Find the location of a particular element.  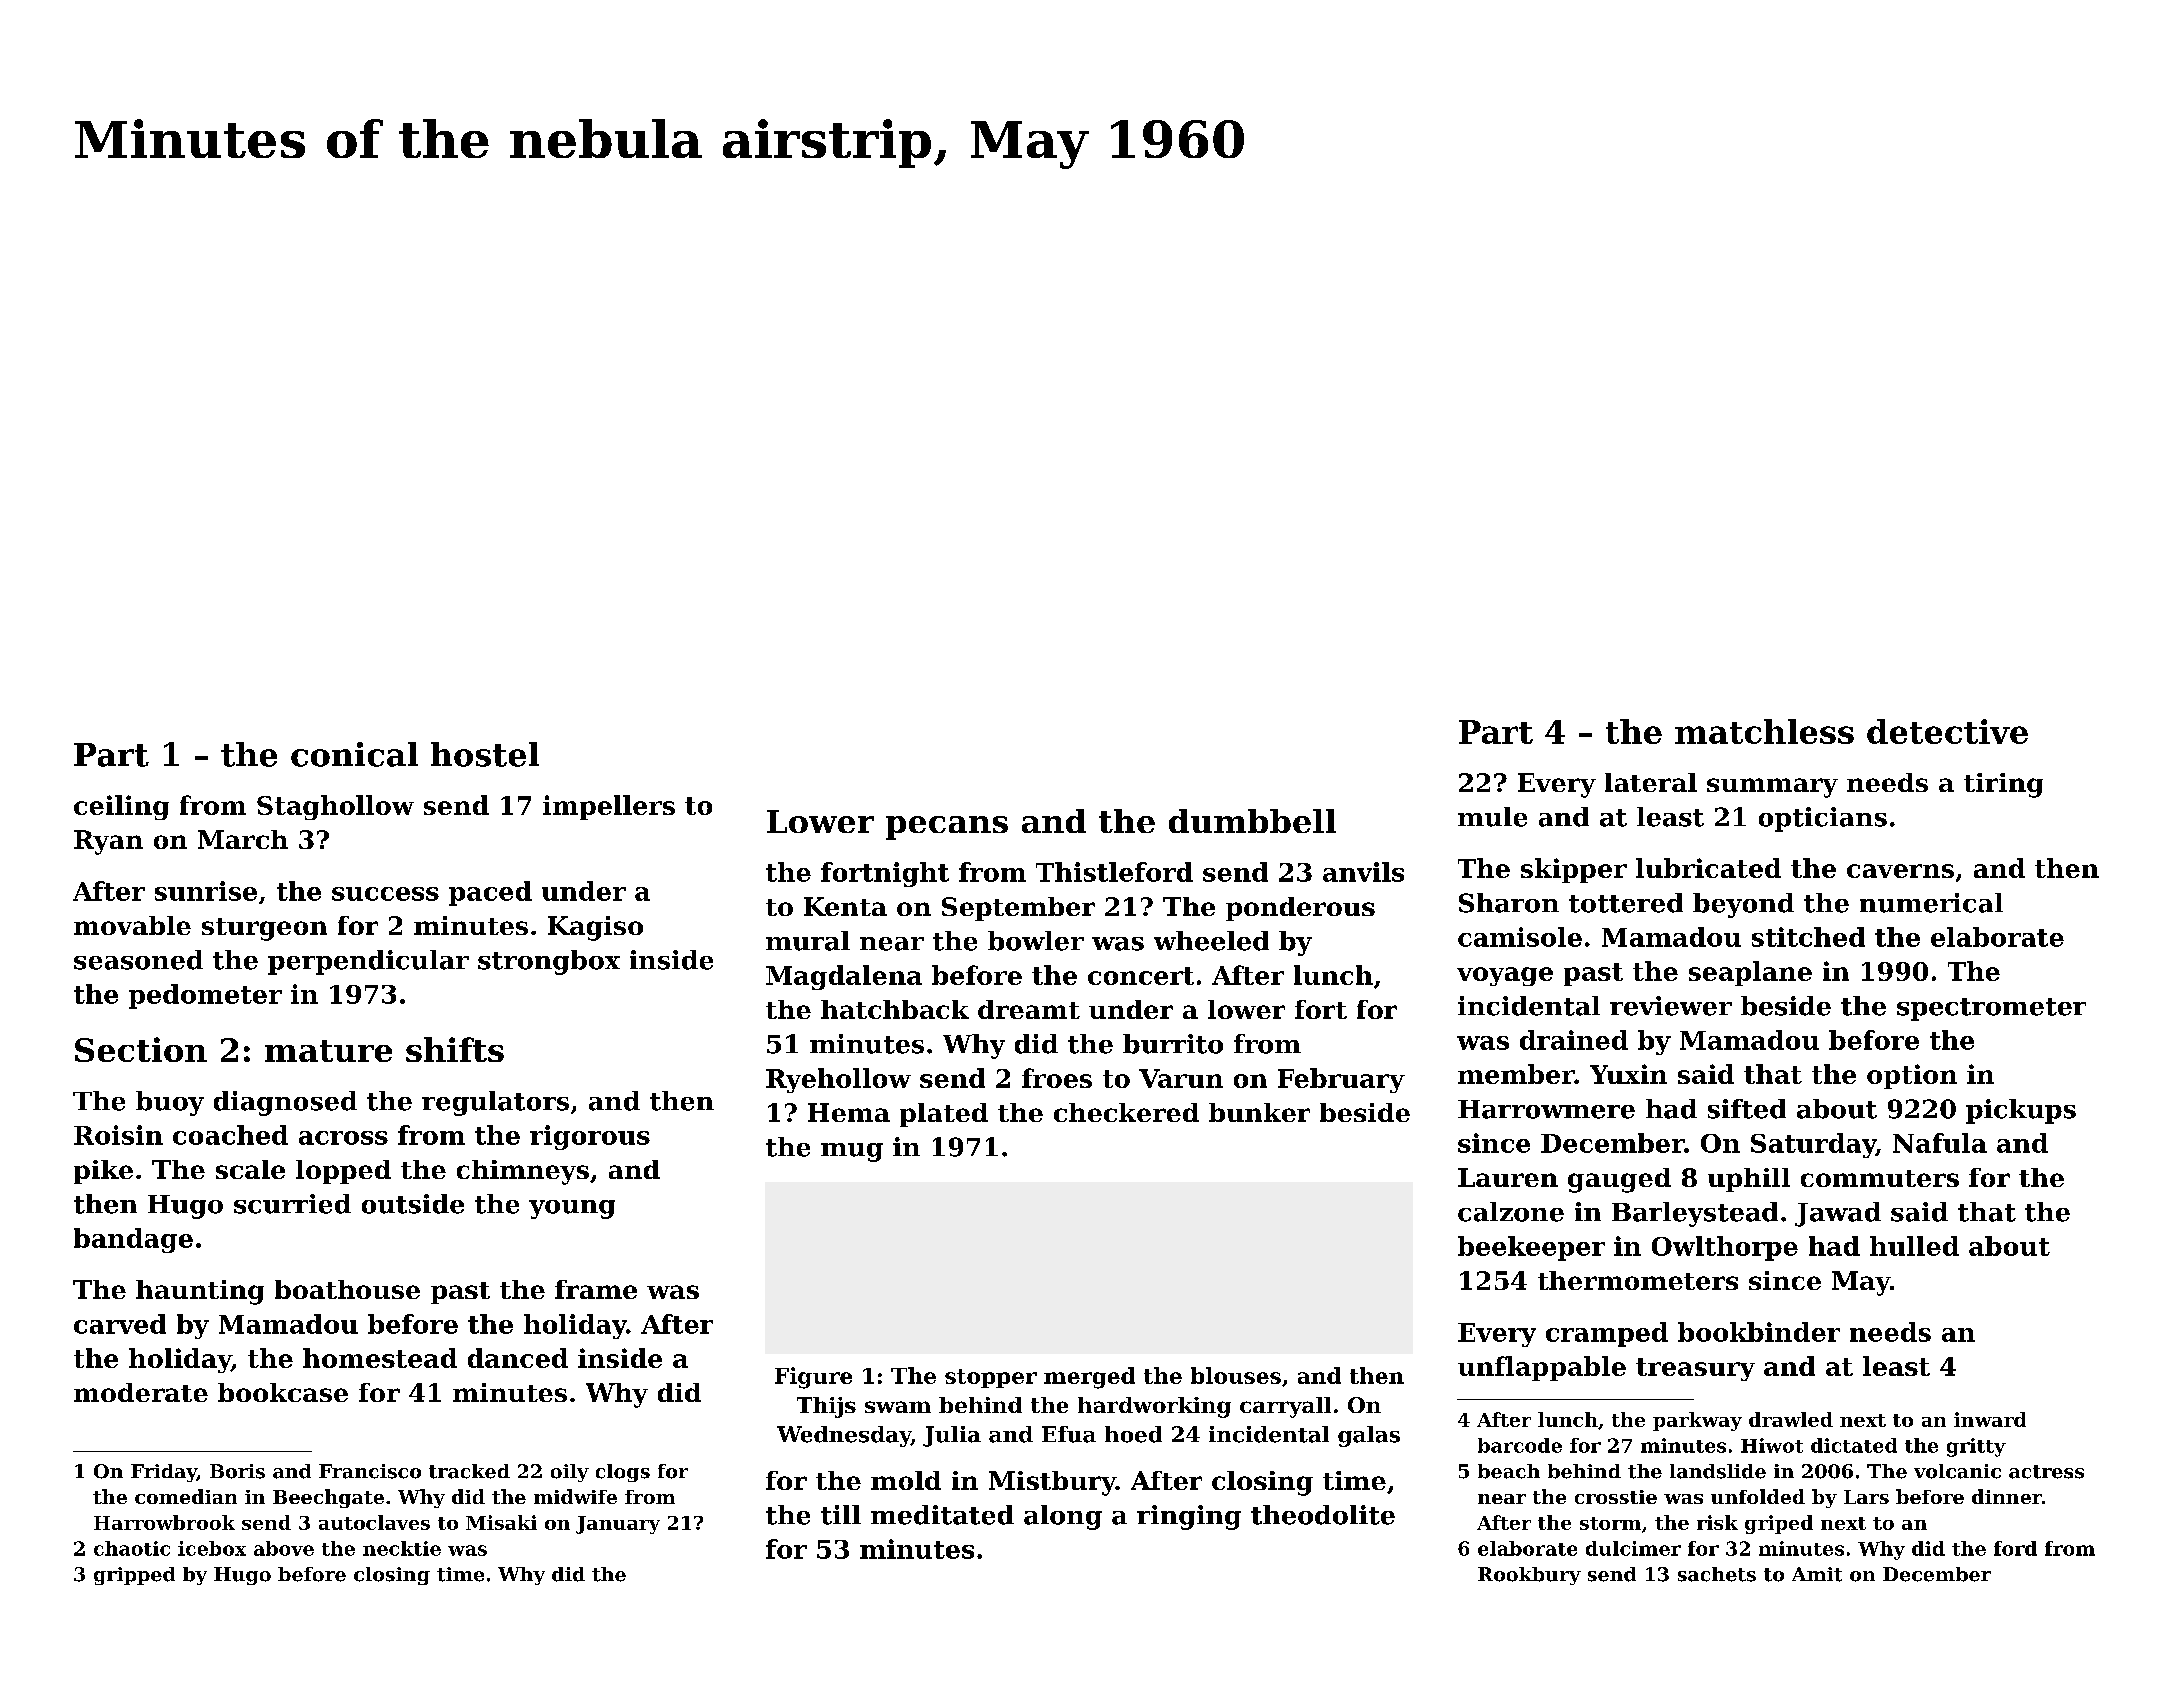

pickups is located at coordinates (2021, 1111).
